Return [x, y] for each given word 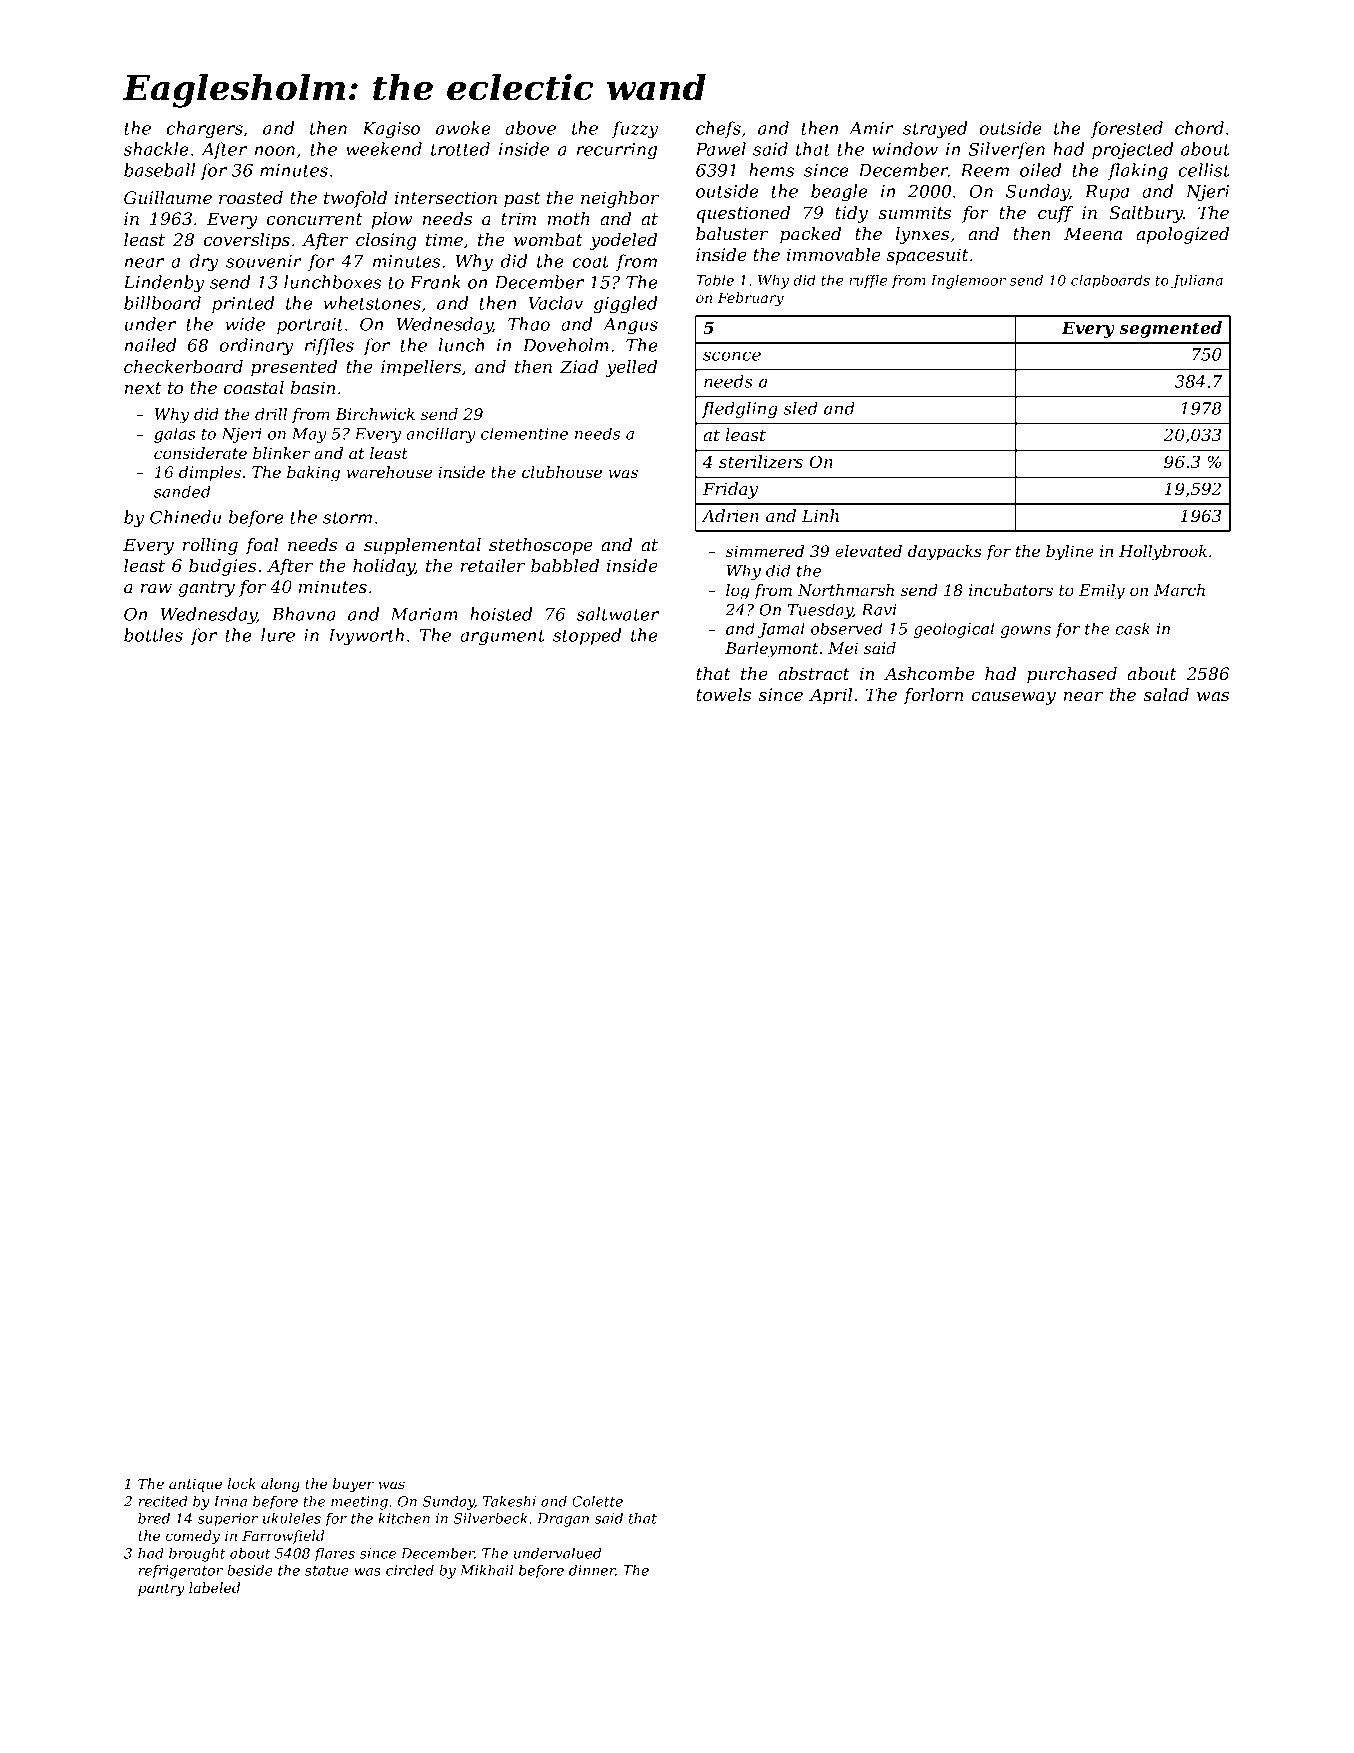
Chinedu [185, 517]
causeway [1014, 698]
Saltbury [1146, 214]
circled [410, 1570]
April [830, 696]
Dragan [563, 1520]
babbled [565, 565]
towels [723, 694]
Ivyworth [366, 637]
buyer [353, 1485]
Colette [597, 1501]
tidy [851, 214]
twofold [355, 199]
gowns [1025, 632]
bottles [153, 635]
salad [1166, 694]
